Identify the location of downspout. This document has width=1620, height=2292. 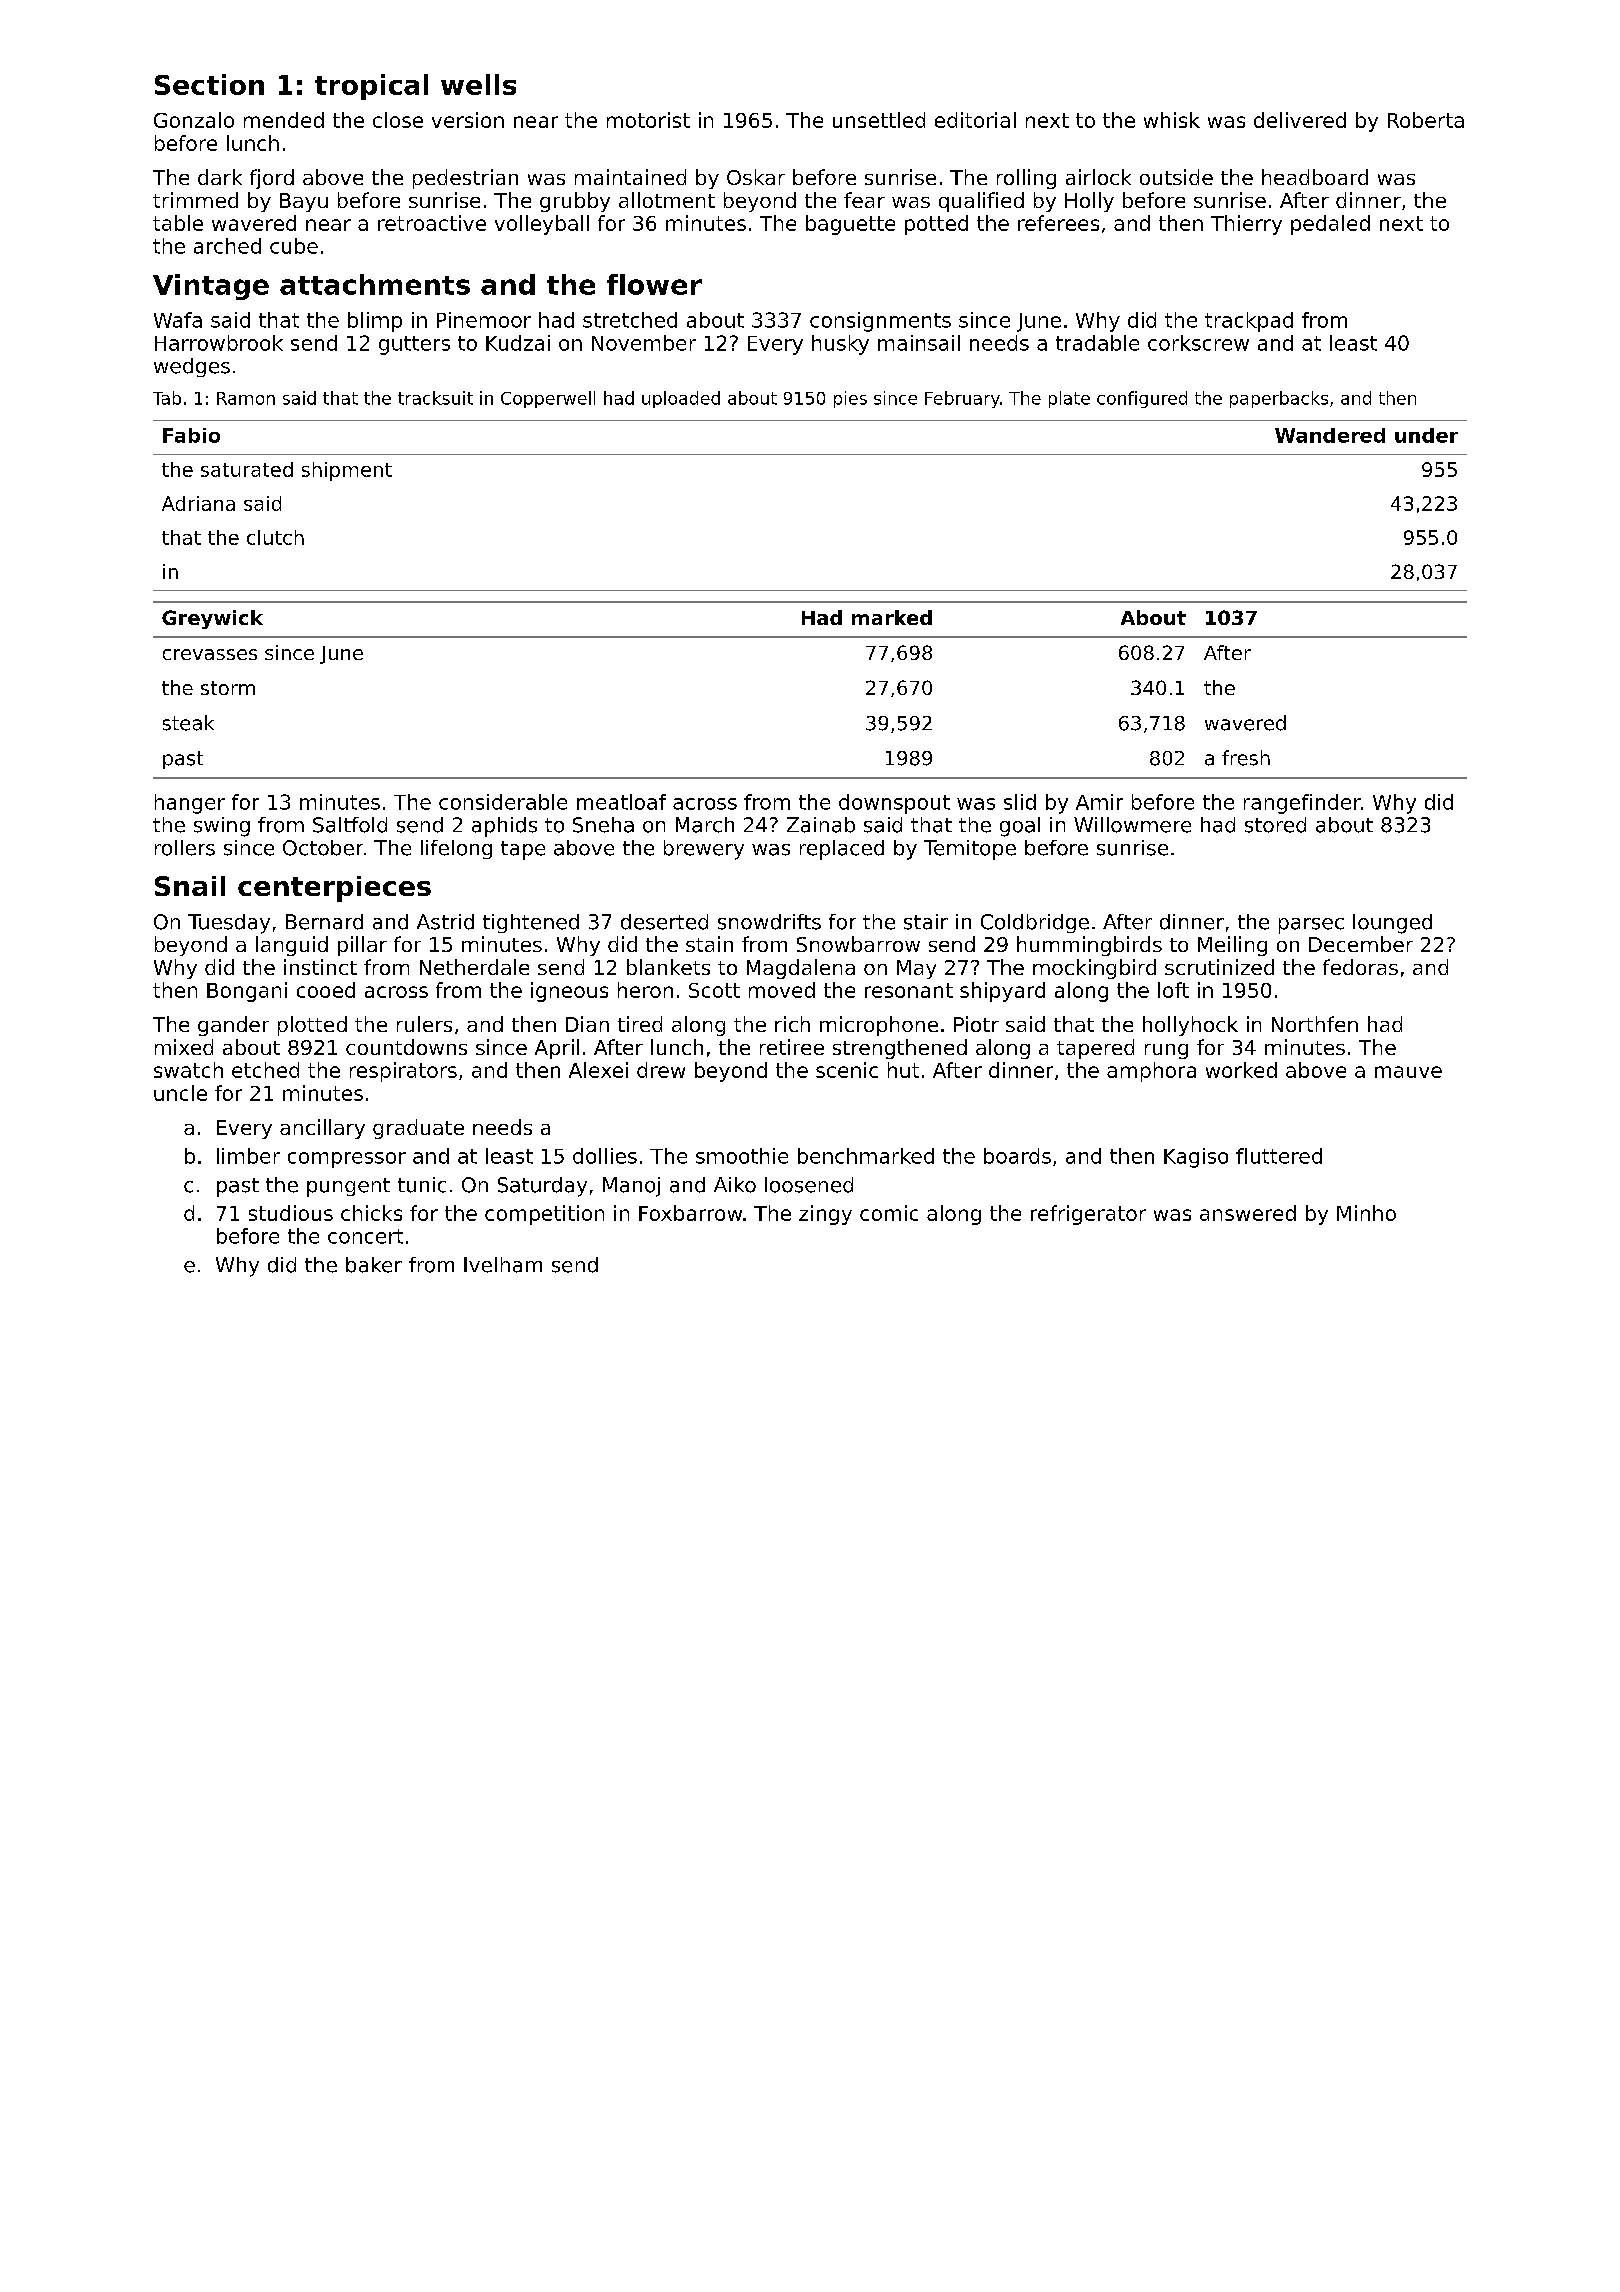
(894, 804).
